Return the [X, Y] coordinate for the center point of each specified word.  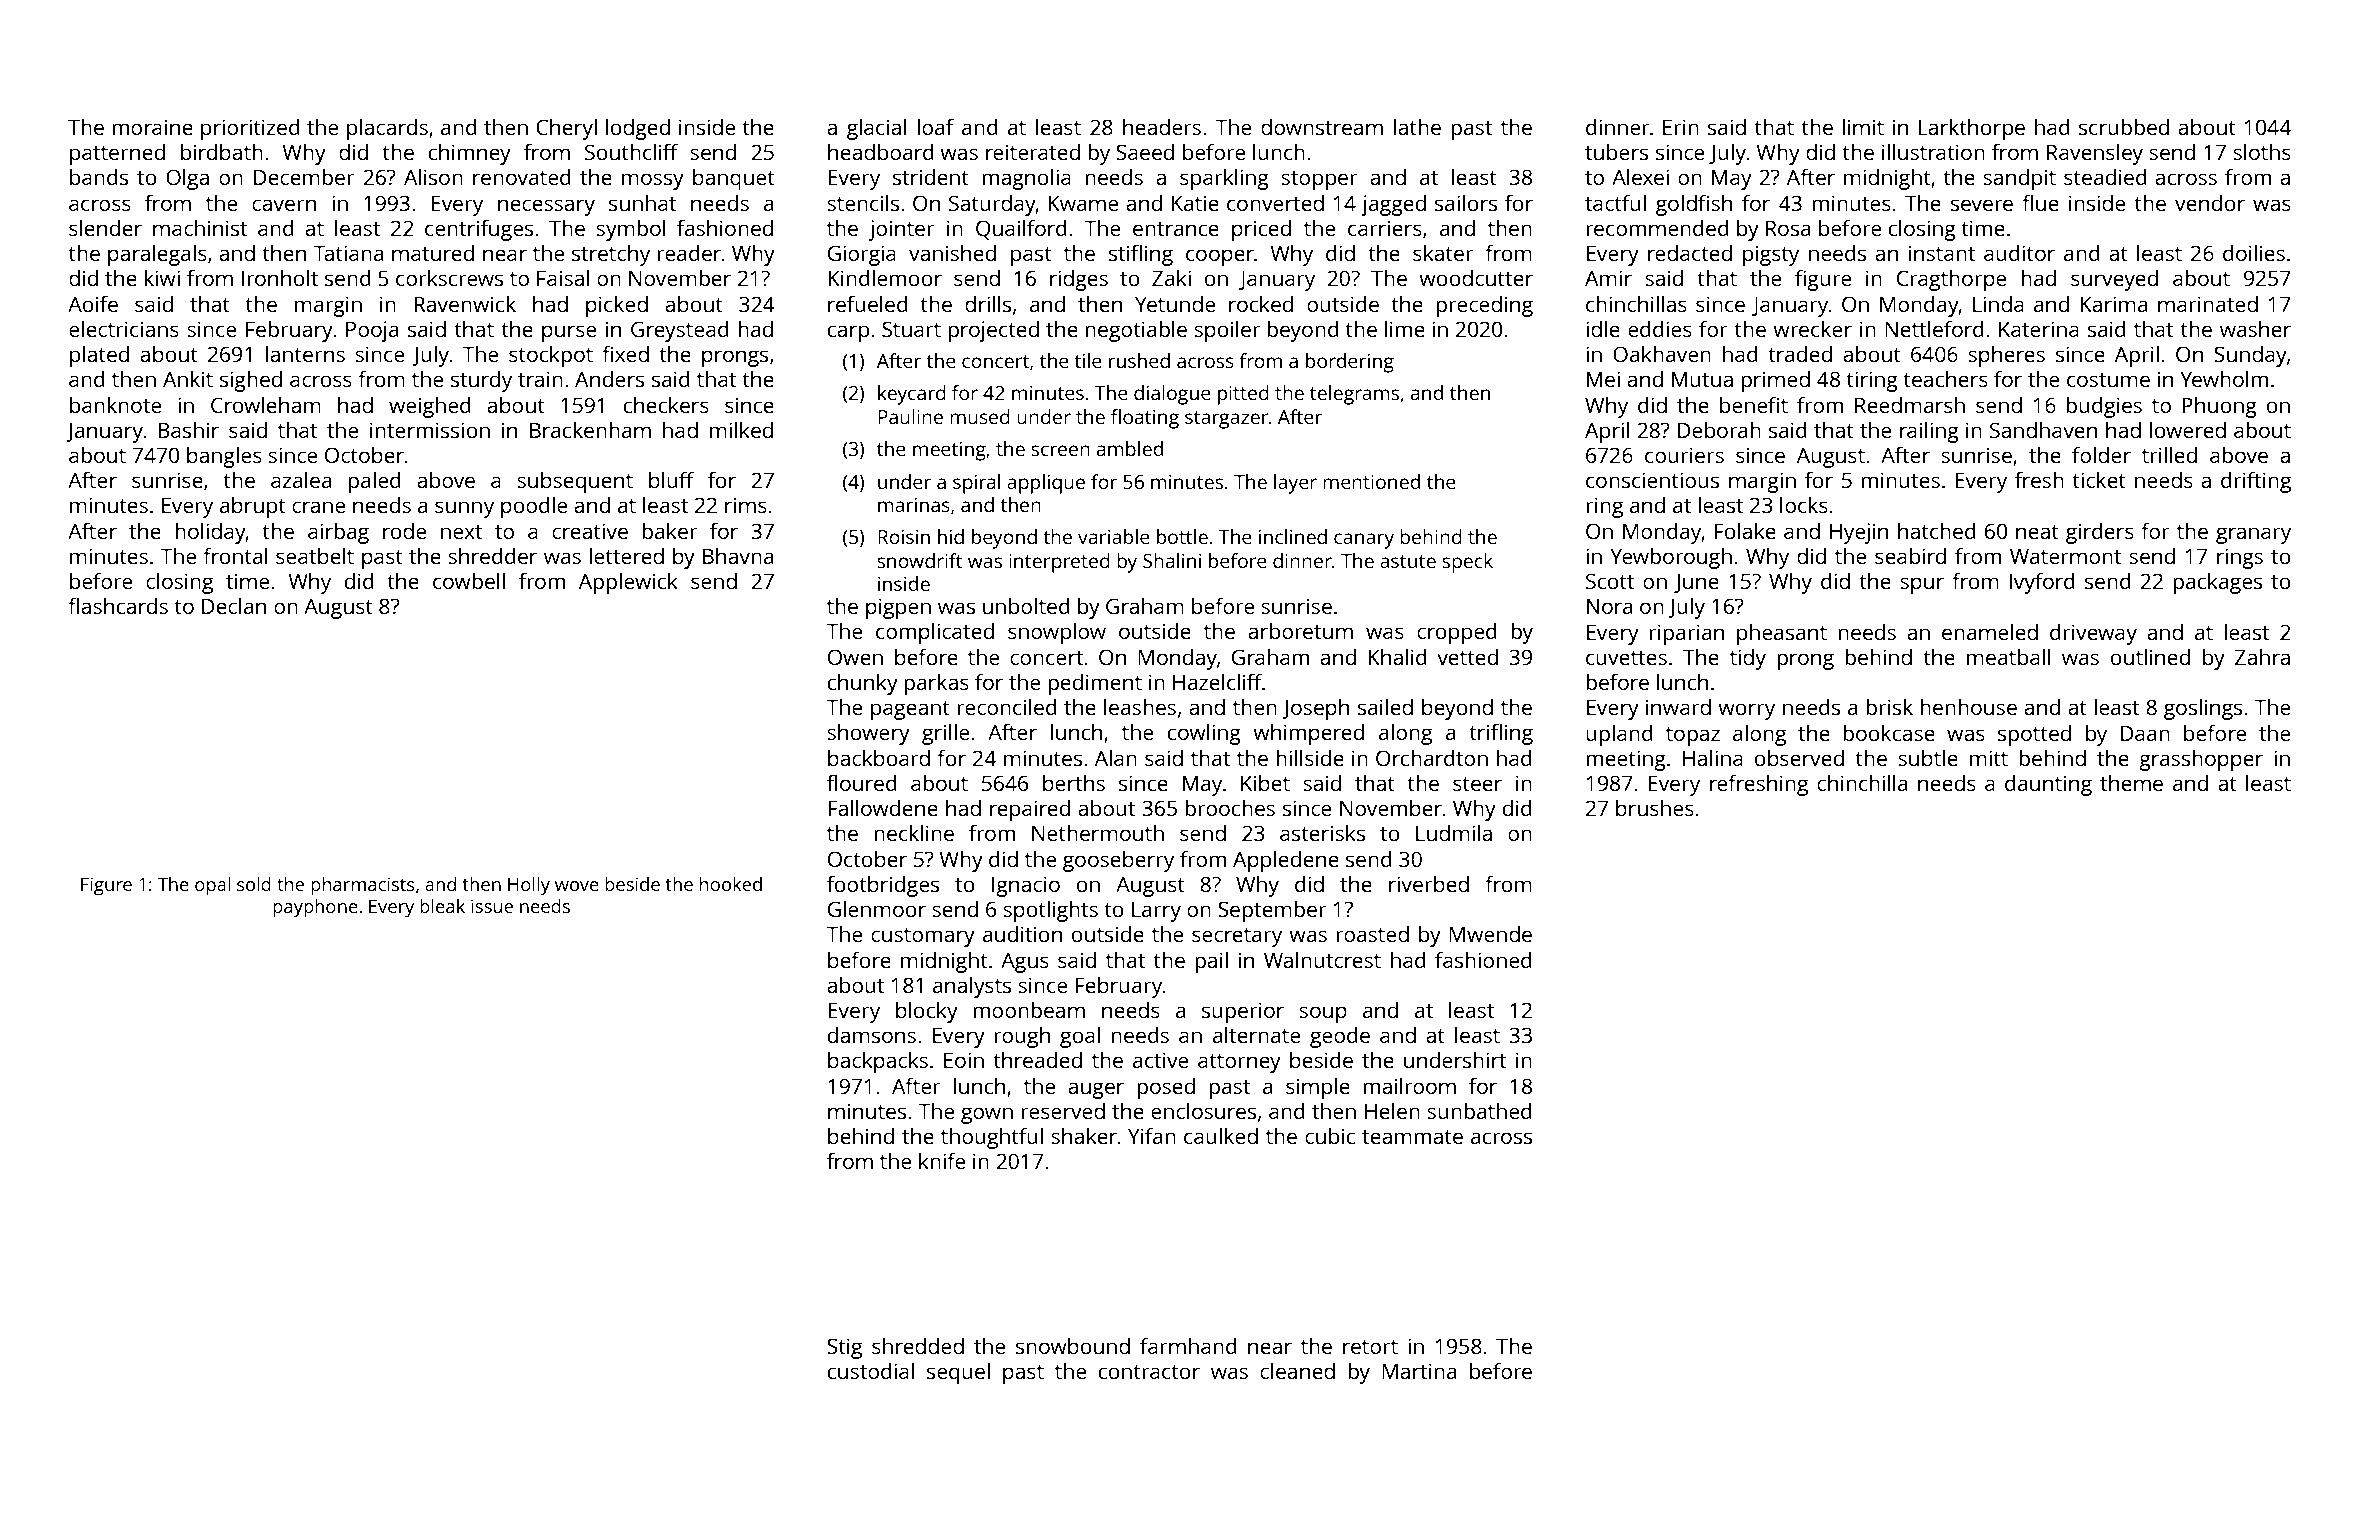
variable [1114, 536]
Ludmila [1454, 832]
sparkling [1224, 179]
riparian [1686, 634]
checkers [666, 404]
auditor [2019, 253]
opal [212, 886]
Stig [844, 1348]
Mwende [1490, 933]
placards [387, 129]
